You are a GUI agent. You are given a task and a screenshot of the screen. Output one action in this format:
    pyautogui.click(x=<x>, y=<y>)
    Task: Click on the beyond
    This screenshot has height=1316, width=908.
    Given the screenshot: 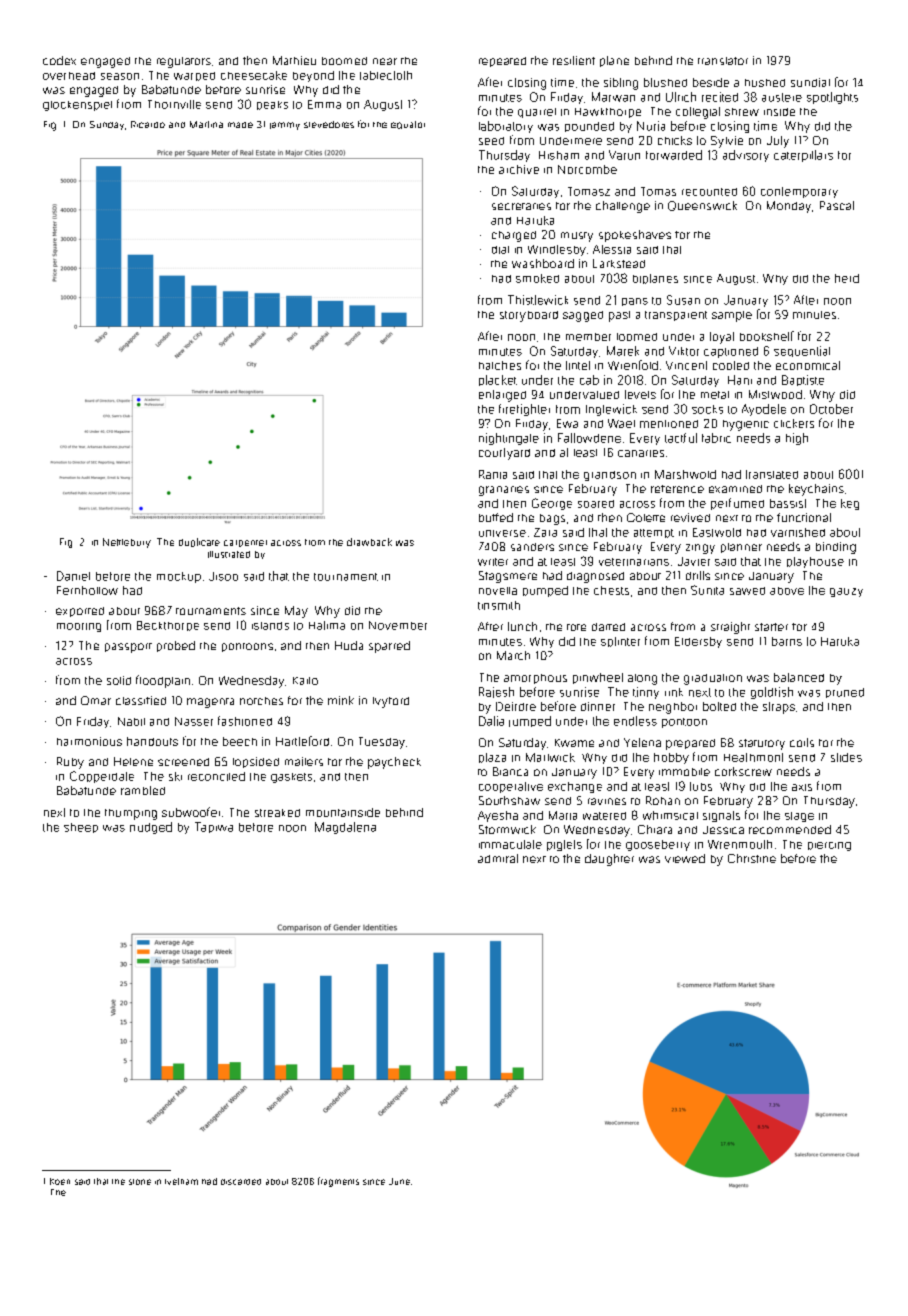 What is the action you would take?
    pyautogui.click(x=313, y=76)
